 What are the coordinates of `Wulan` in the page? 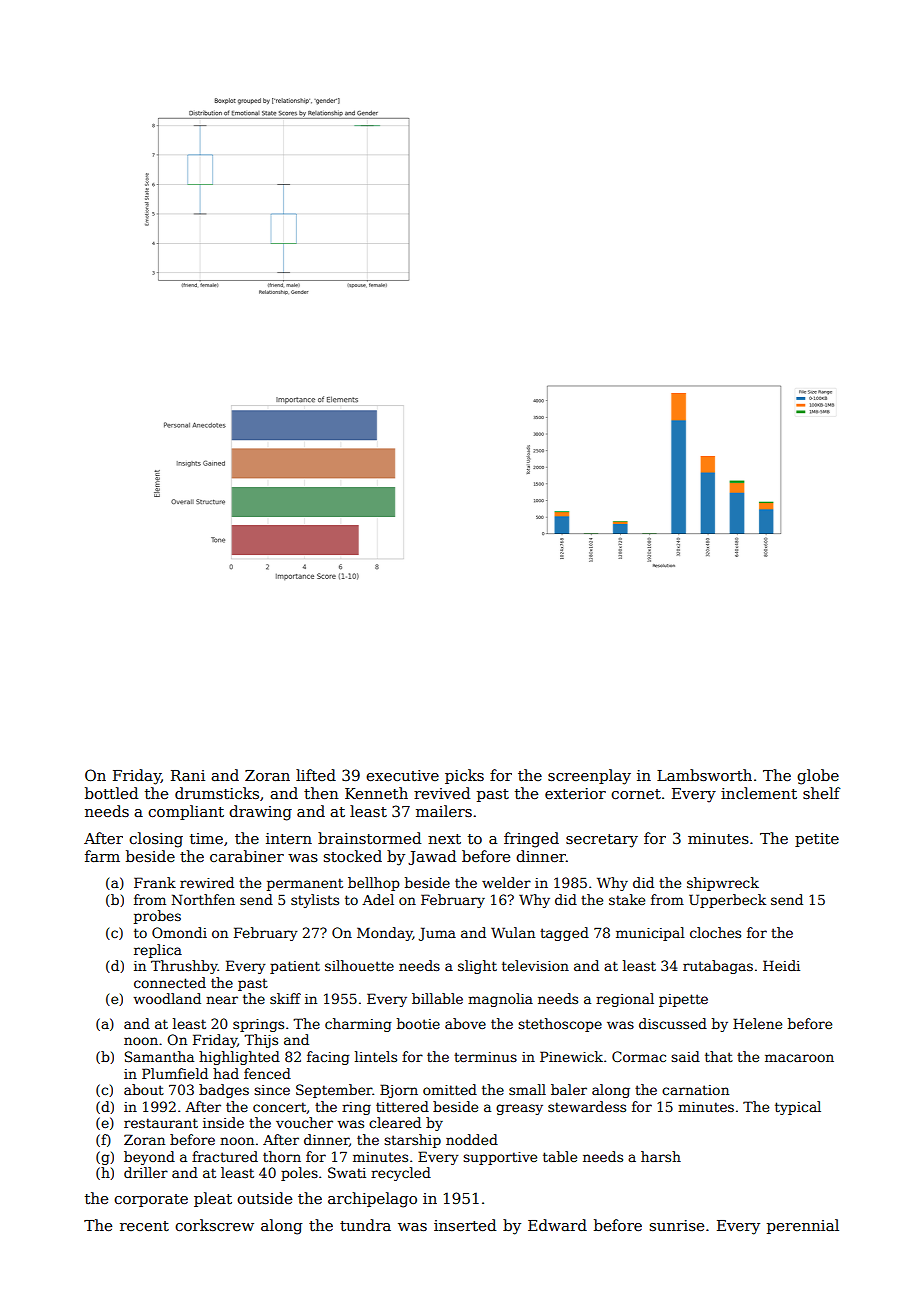 It's located at (513, 932).
